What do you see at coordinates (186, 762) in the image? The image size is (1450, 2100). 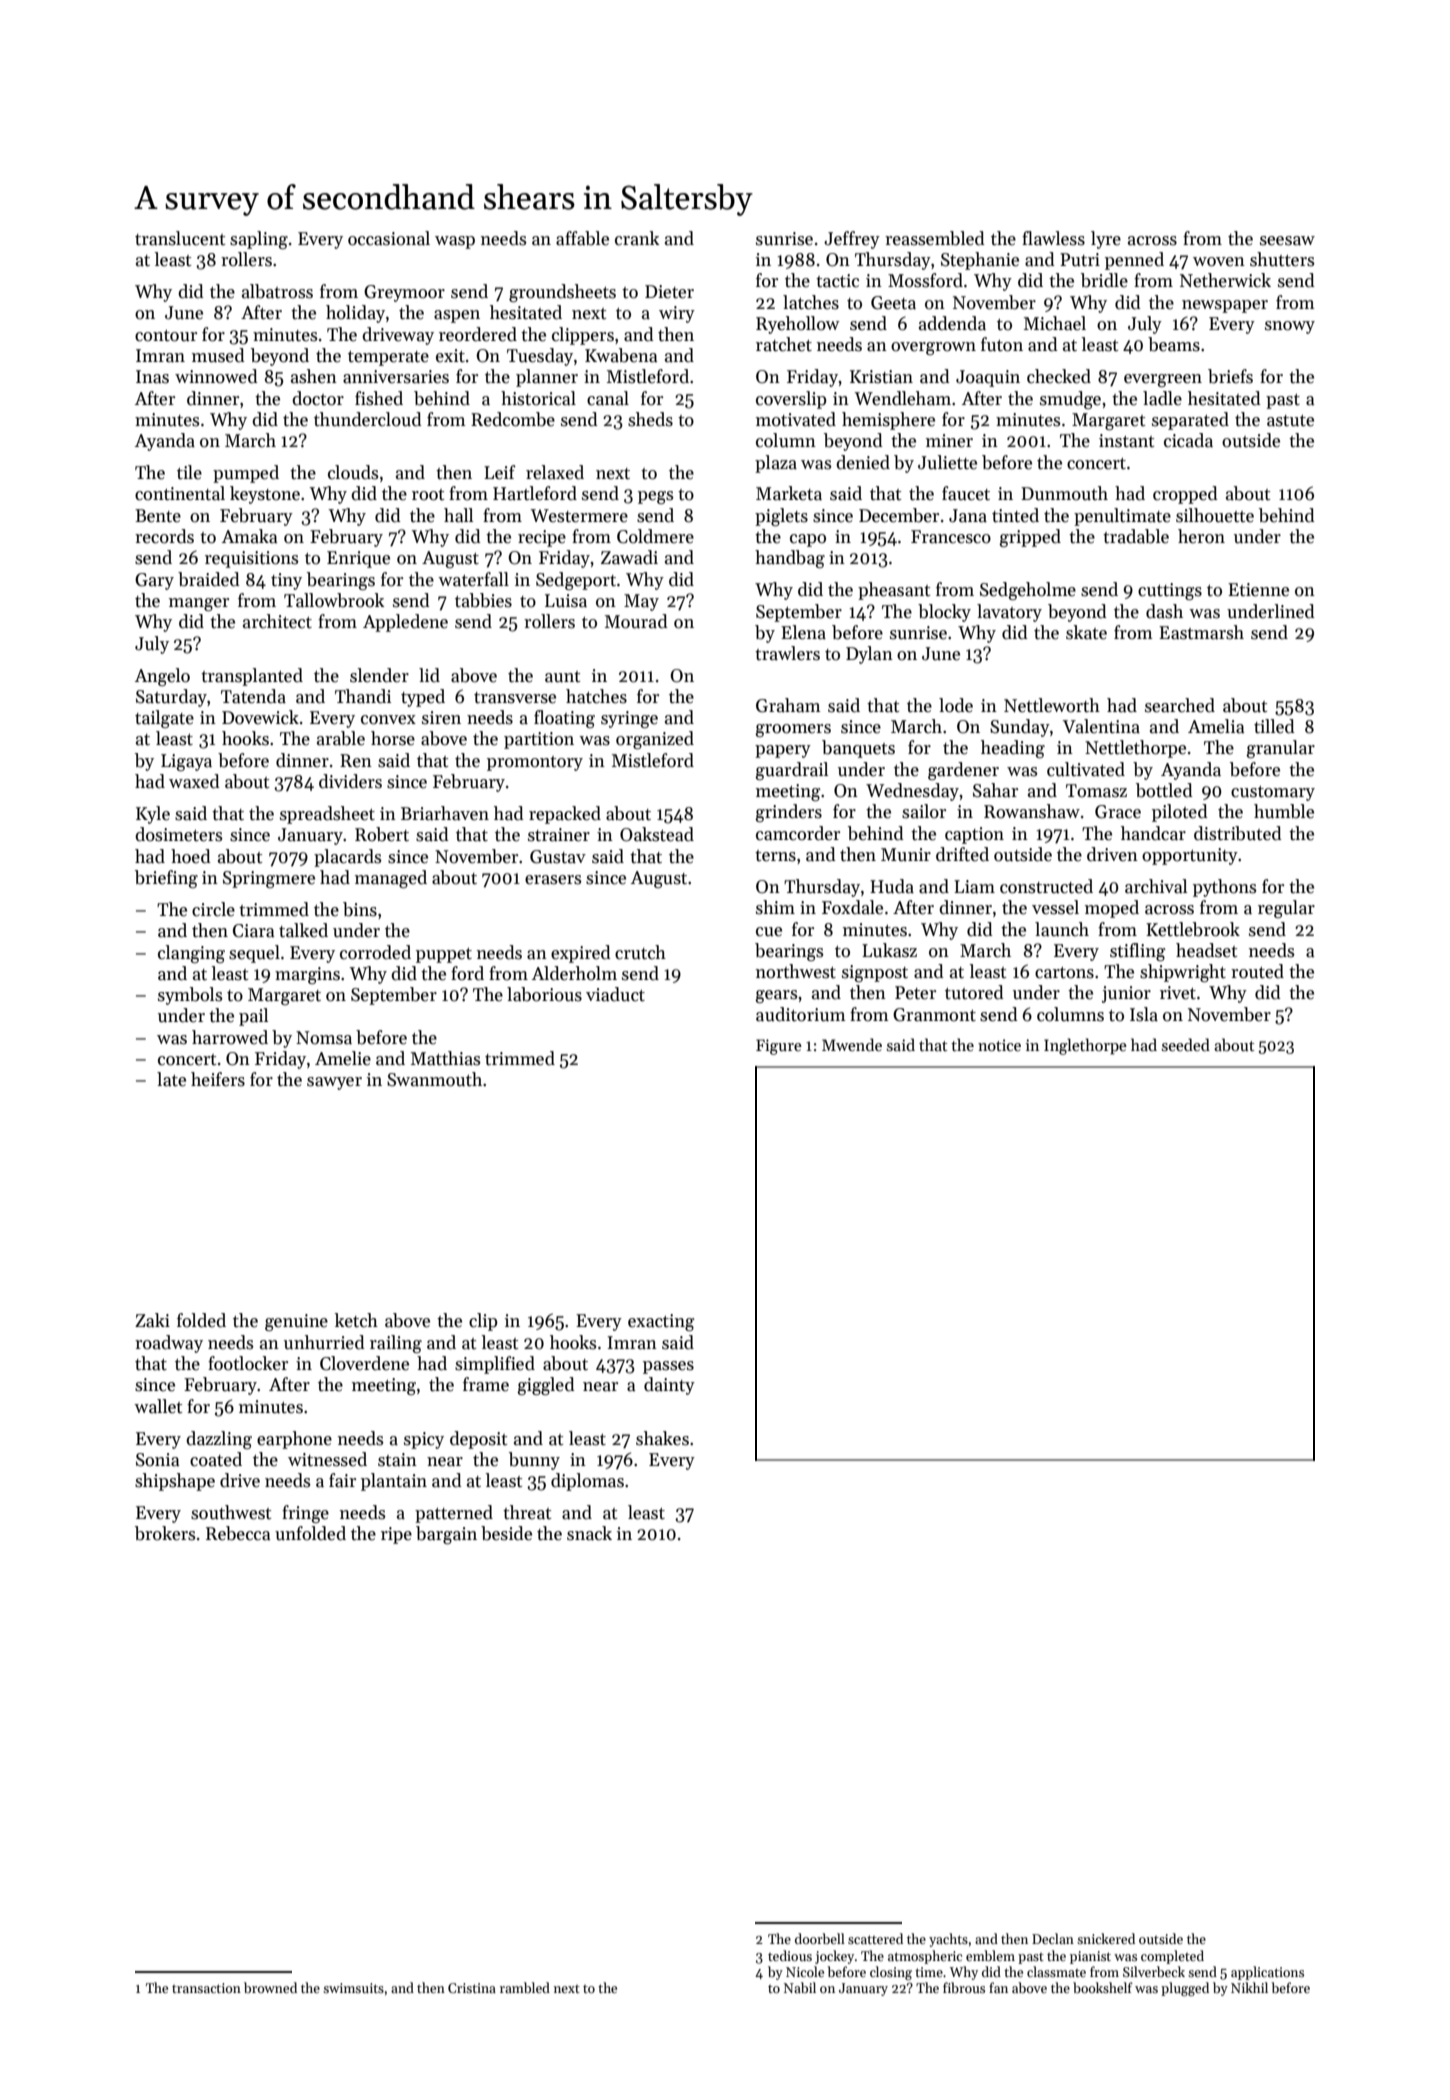 I see `Ligaya` at bounding box center [186, 762].
